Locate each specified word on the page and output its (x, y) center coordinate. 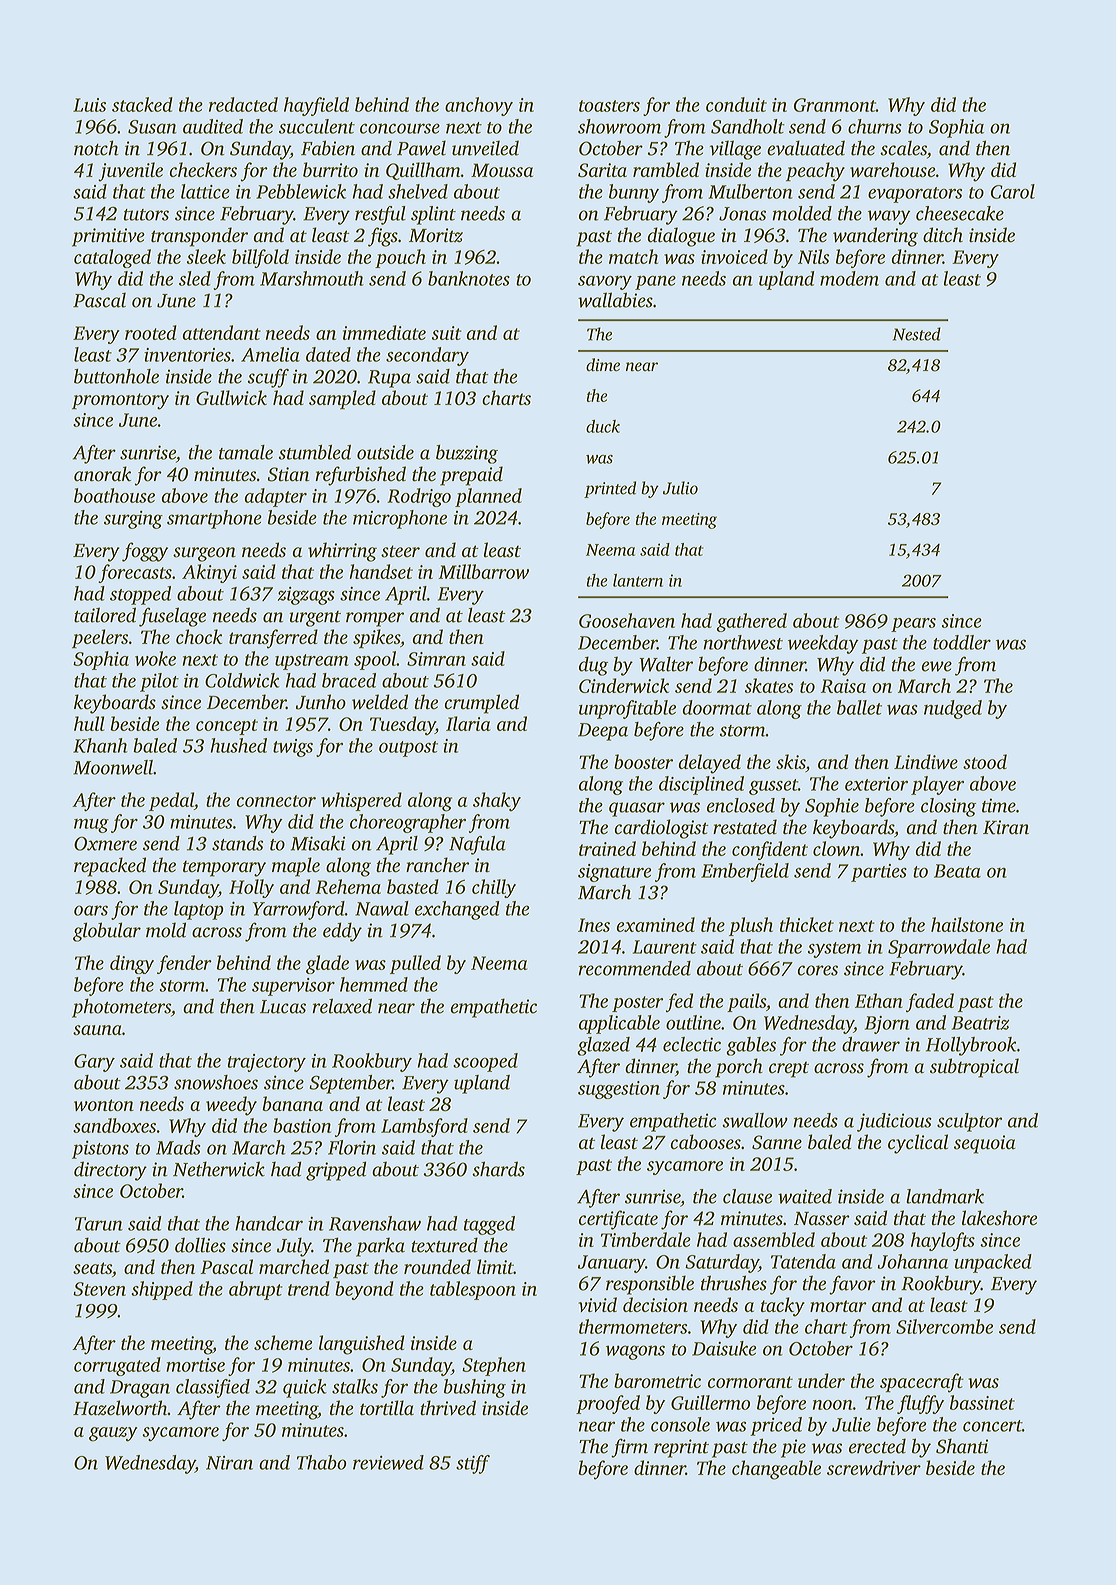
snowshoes (216, 1082)
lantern (638, 580)
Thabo (322, 1462)
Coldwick (242, 680)
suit (447, 333)
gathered (752, 622)
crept (789, 1069)
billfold (260, 258)
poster (637, 1004)
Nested (917, 334)
